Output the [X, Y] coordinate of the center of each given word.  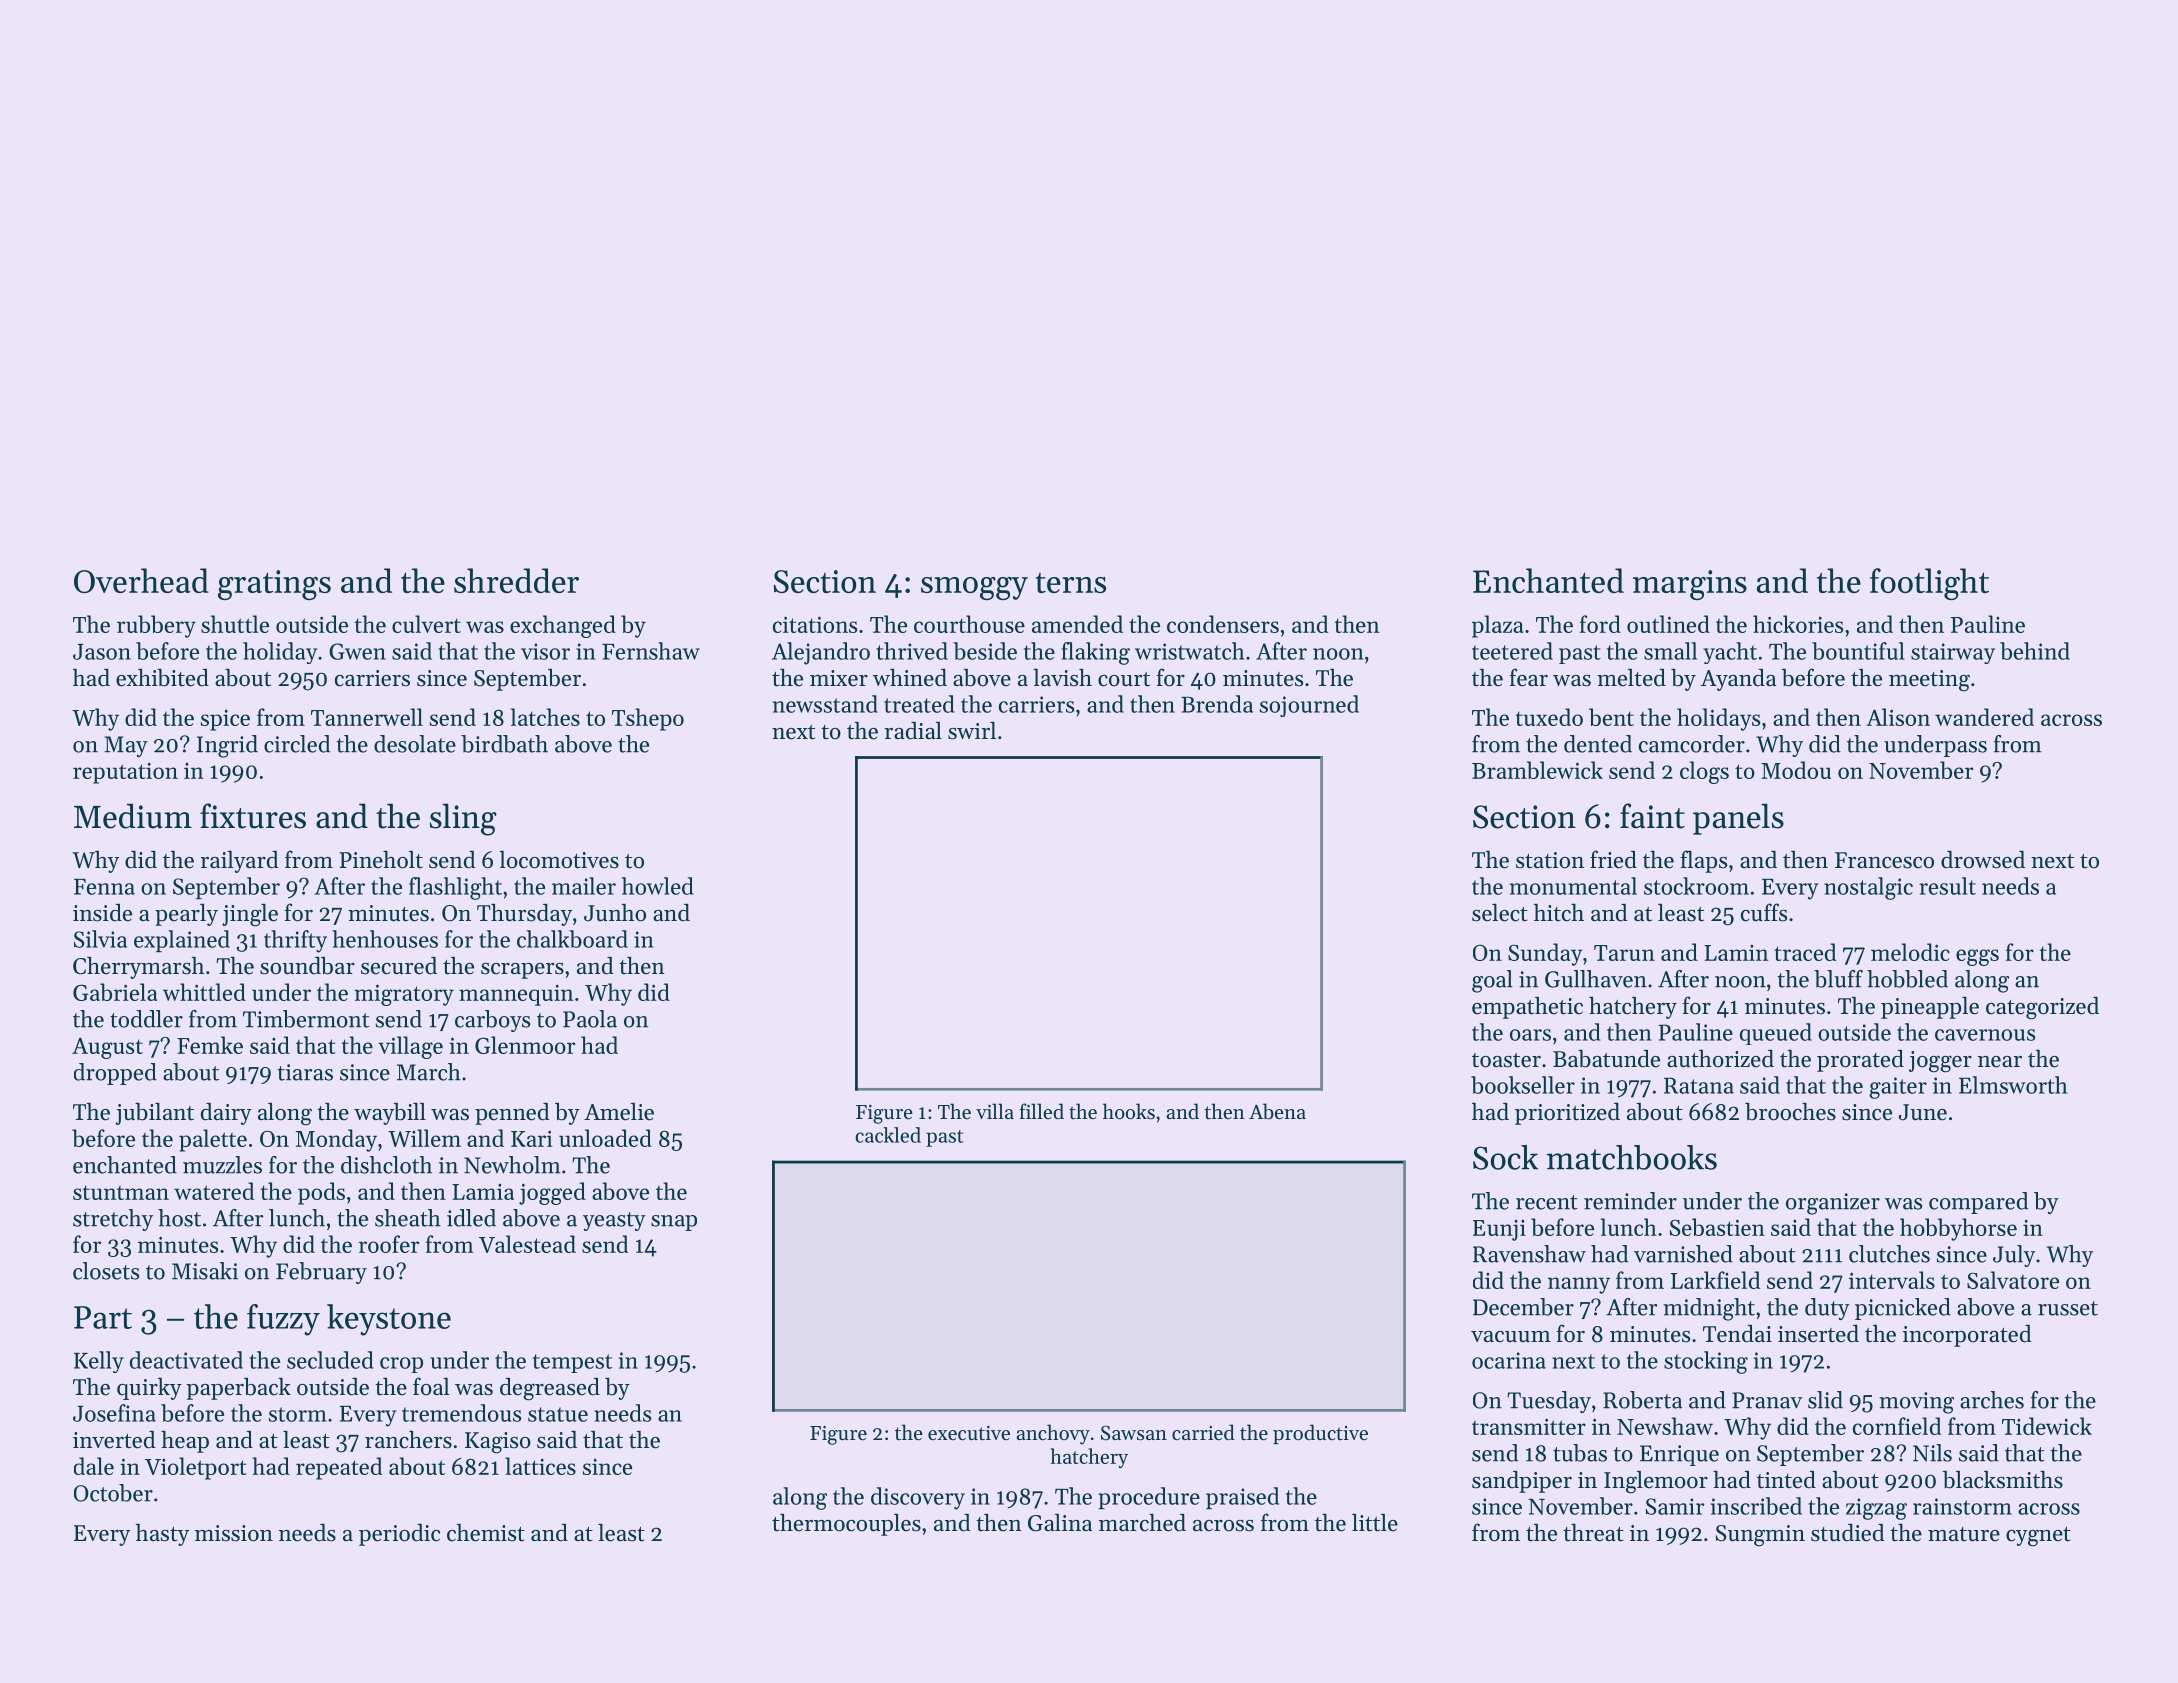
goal [1492, 981]
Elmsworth [2013, 1085]
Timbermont [306, 1019]
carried [1203, 1432]
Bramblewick [1537, 770]
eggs [1977, 957]
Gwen [357, 651]
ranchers [408, 1440]
